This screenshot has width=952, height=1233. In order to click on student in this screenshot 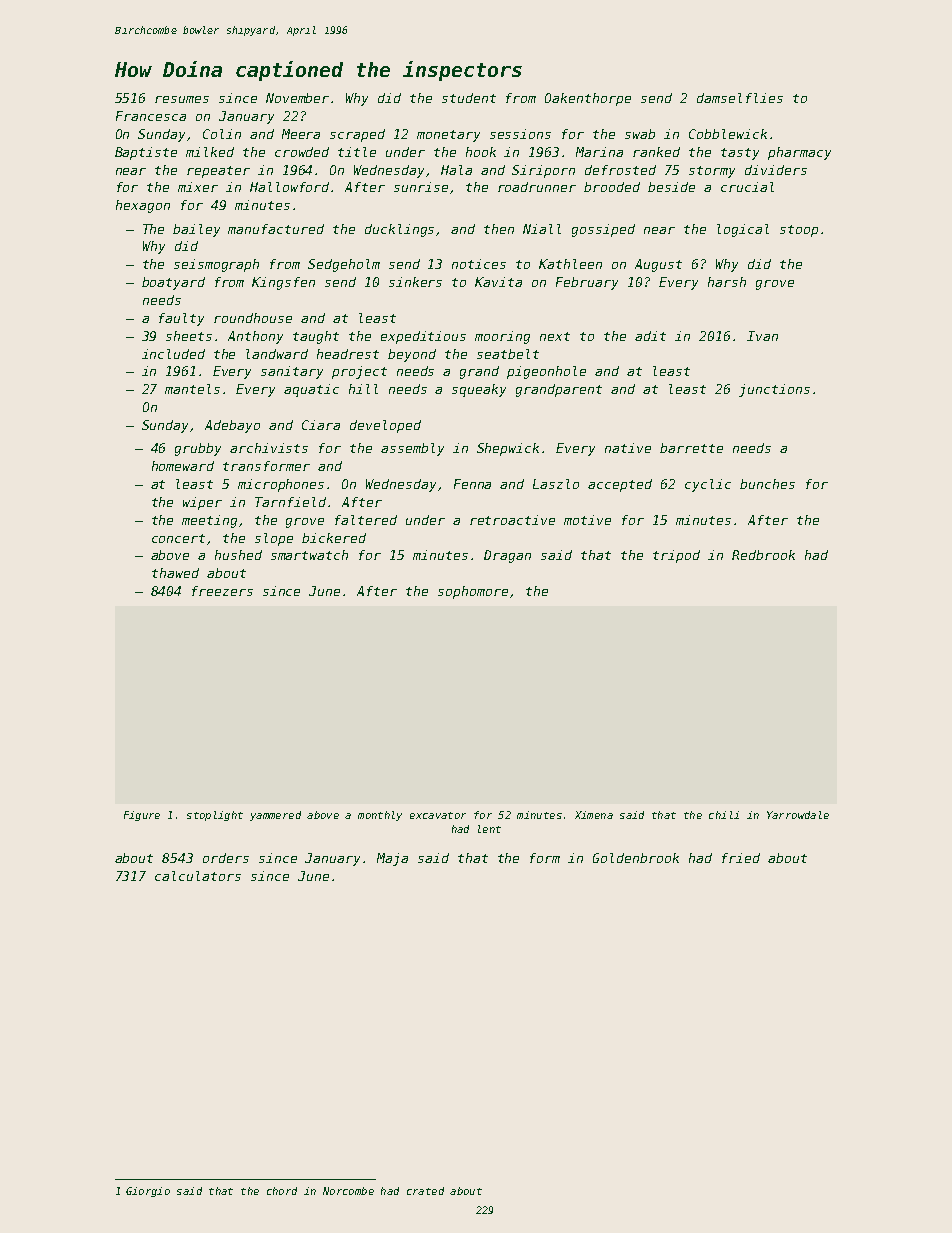, I will do `click(469, 98)`.
